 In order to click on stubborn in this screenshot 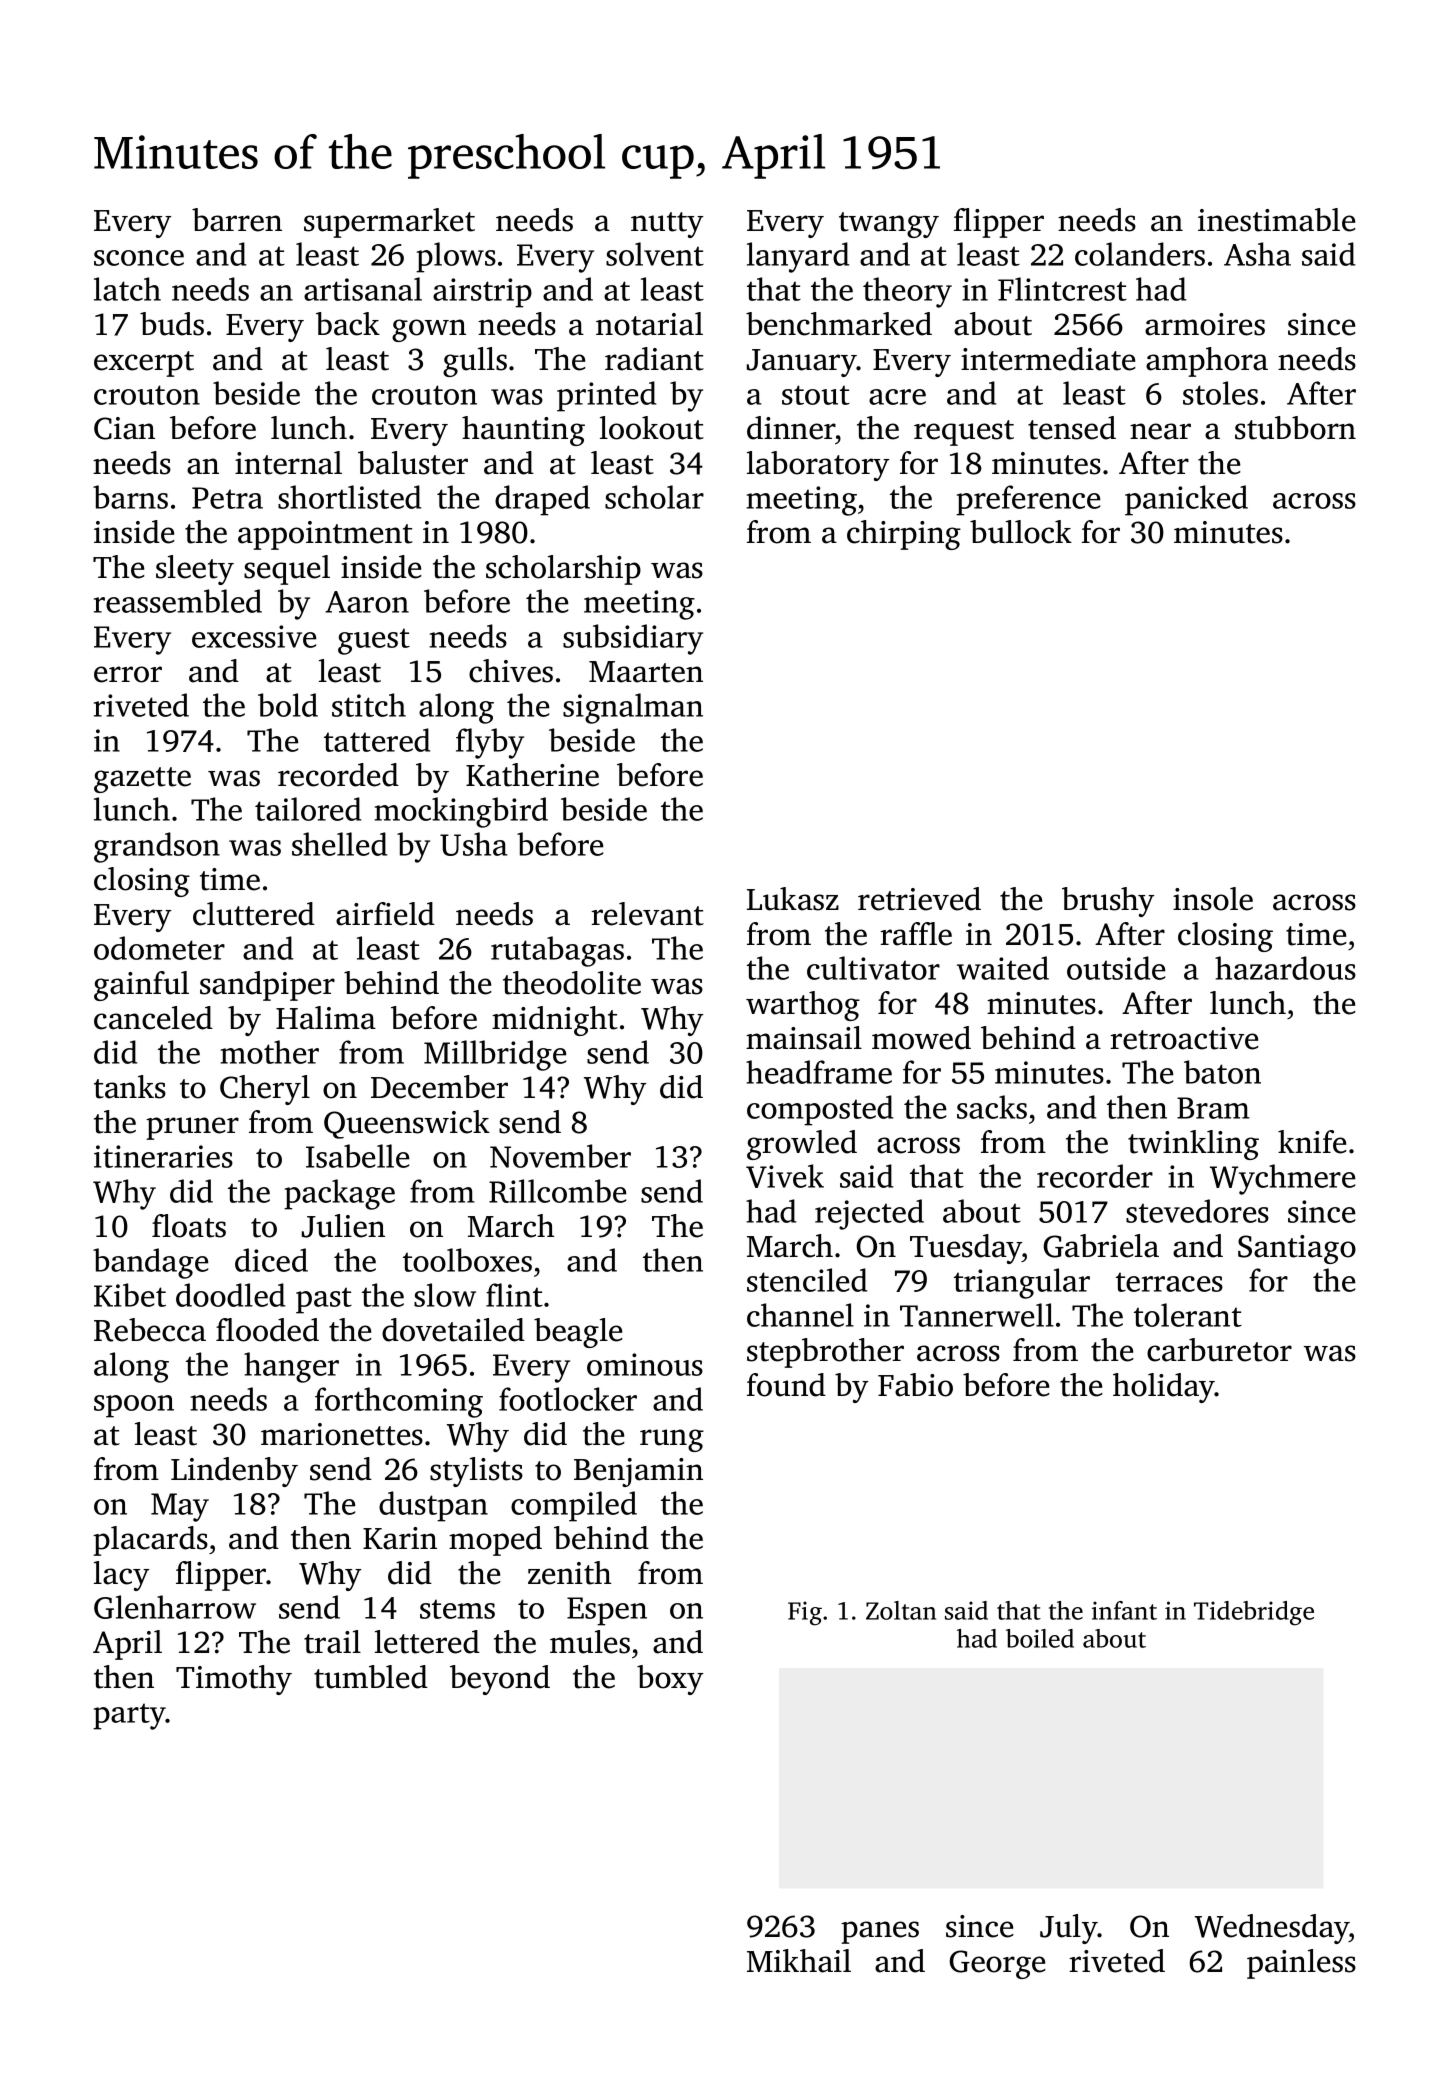, I will do `click(1295, 428)`.
